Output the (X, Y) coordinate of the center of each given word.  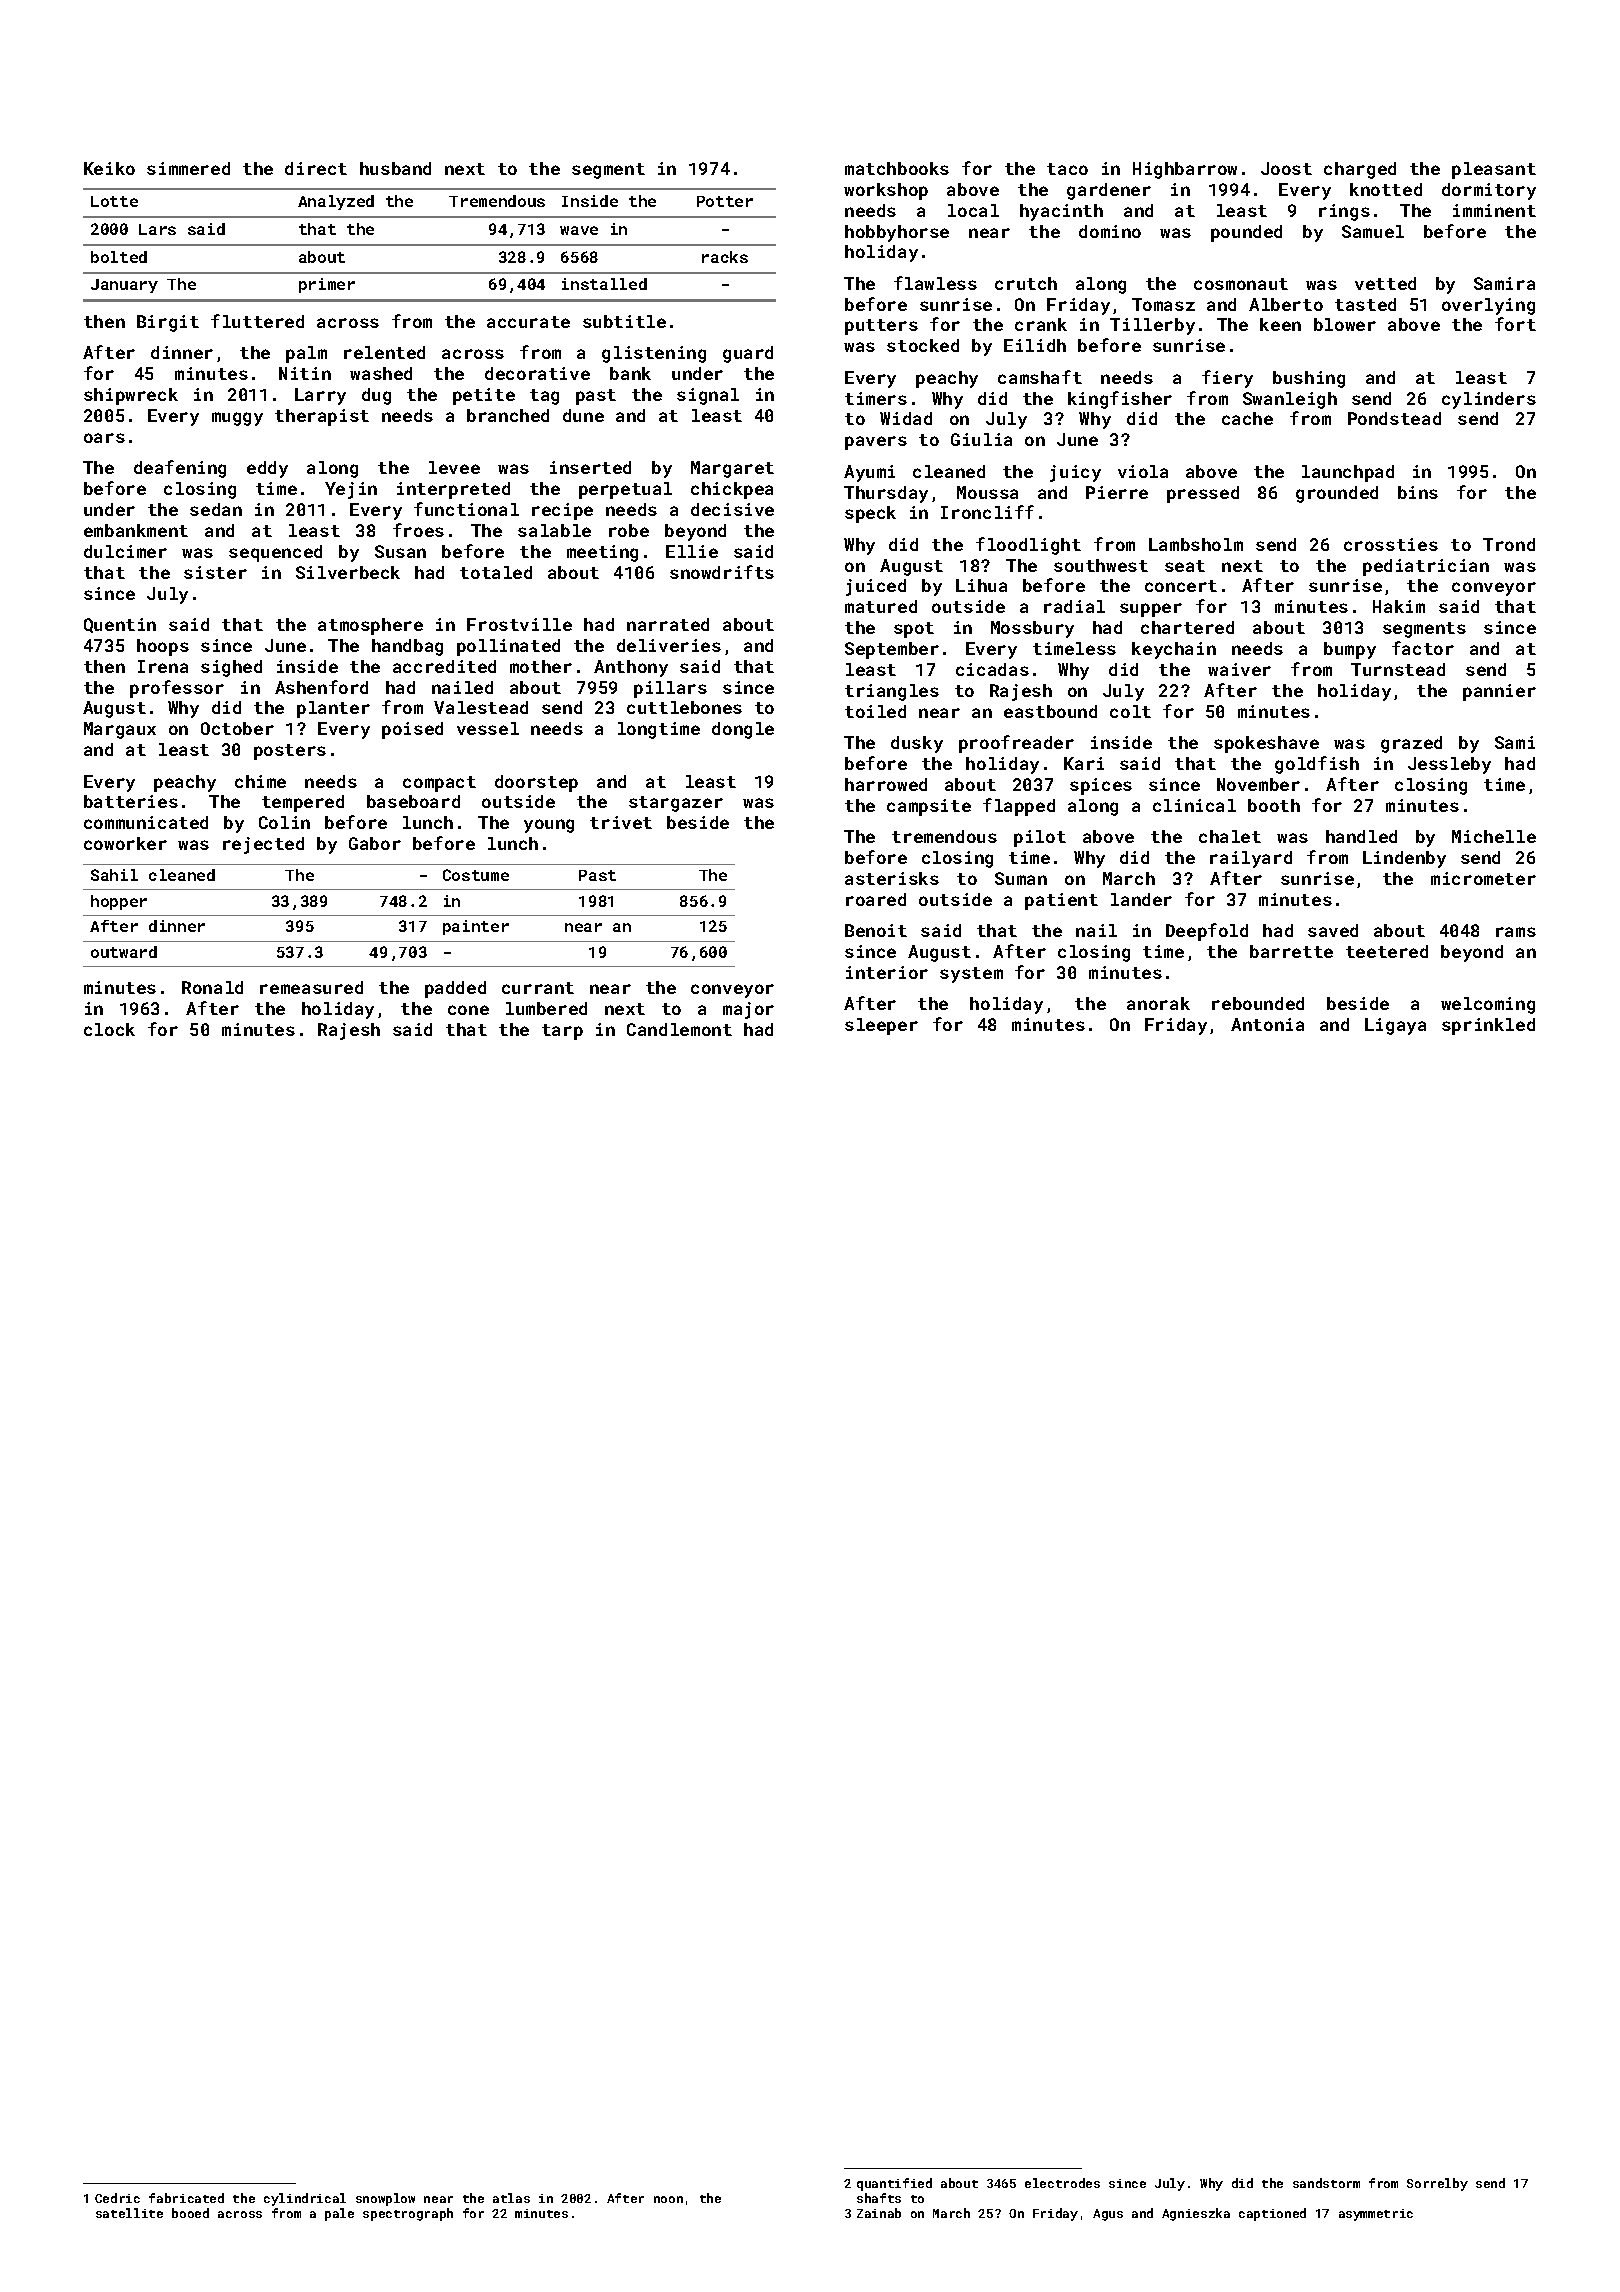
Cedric (117, 2198)
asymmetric (1376, 2215)
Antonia (1267, 1024)
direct (316, 168)
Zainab (879, 2213)
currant (538, 988)
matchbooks (897, 168)
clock (109, 1029)
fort (1515, 324)
